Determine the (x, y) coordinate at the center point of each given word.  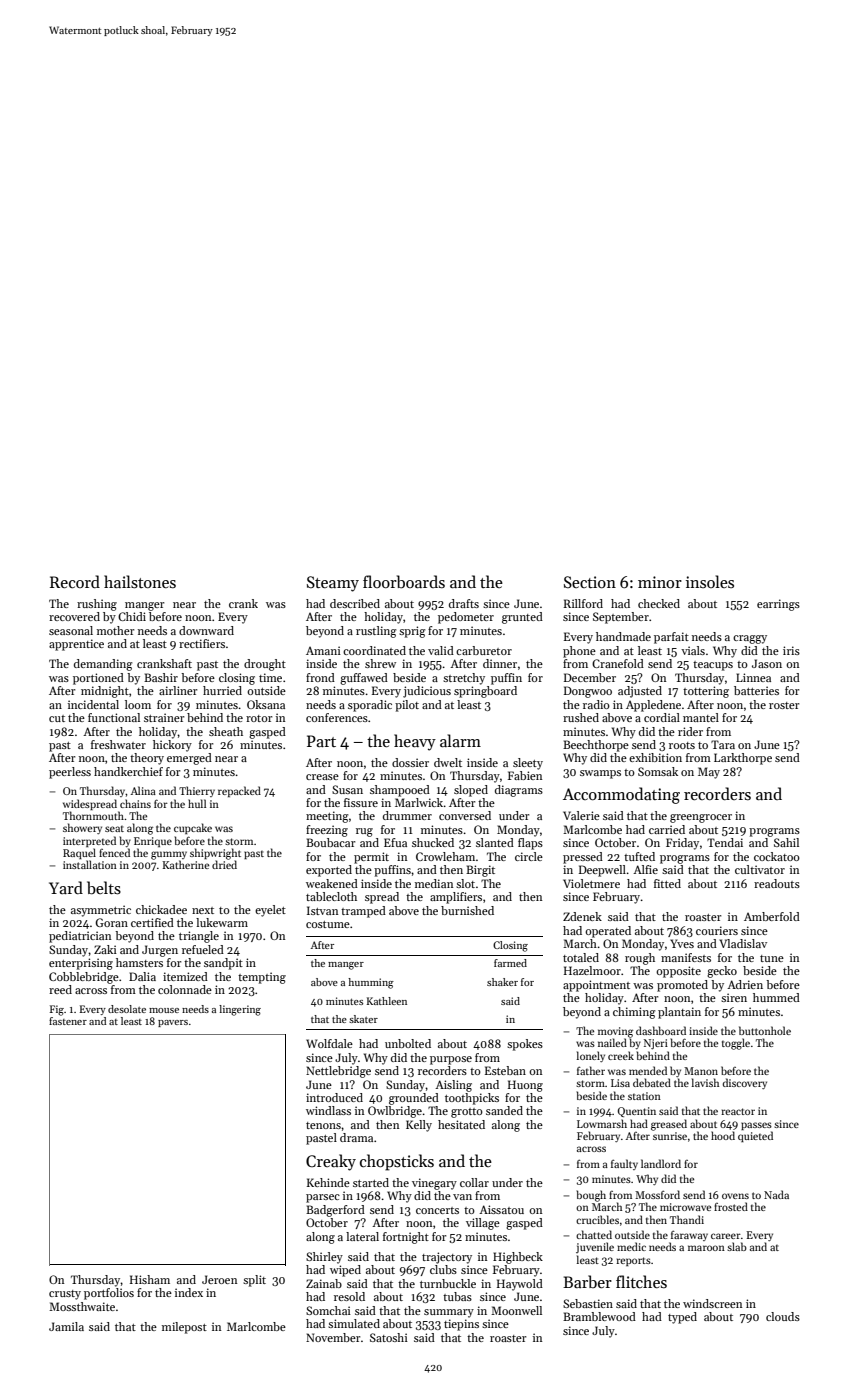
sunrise (670, 1136)
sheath (226, 731)
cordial (662, 717)
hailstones (140, 582)
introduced (334, 1097)
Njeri (656, 1044)
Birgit (480, 871)
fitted (667, 883)
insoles (710, 581)
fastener (68, 1021)
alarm (460, 740)
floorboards (404, 582)
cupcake (193, 828)
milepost (184, 1328)
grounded (414, 1099)
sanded (504, 1110)
